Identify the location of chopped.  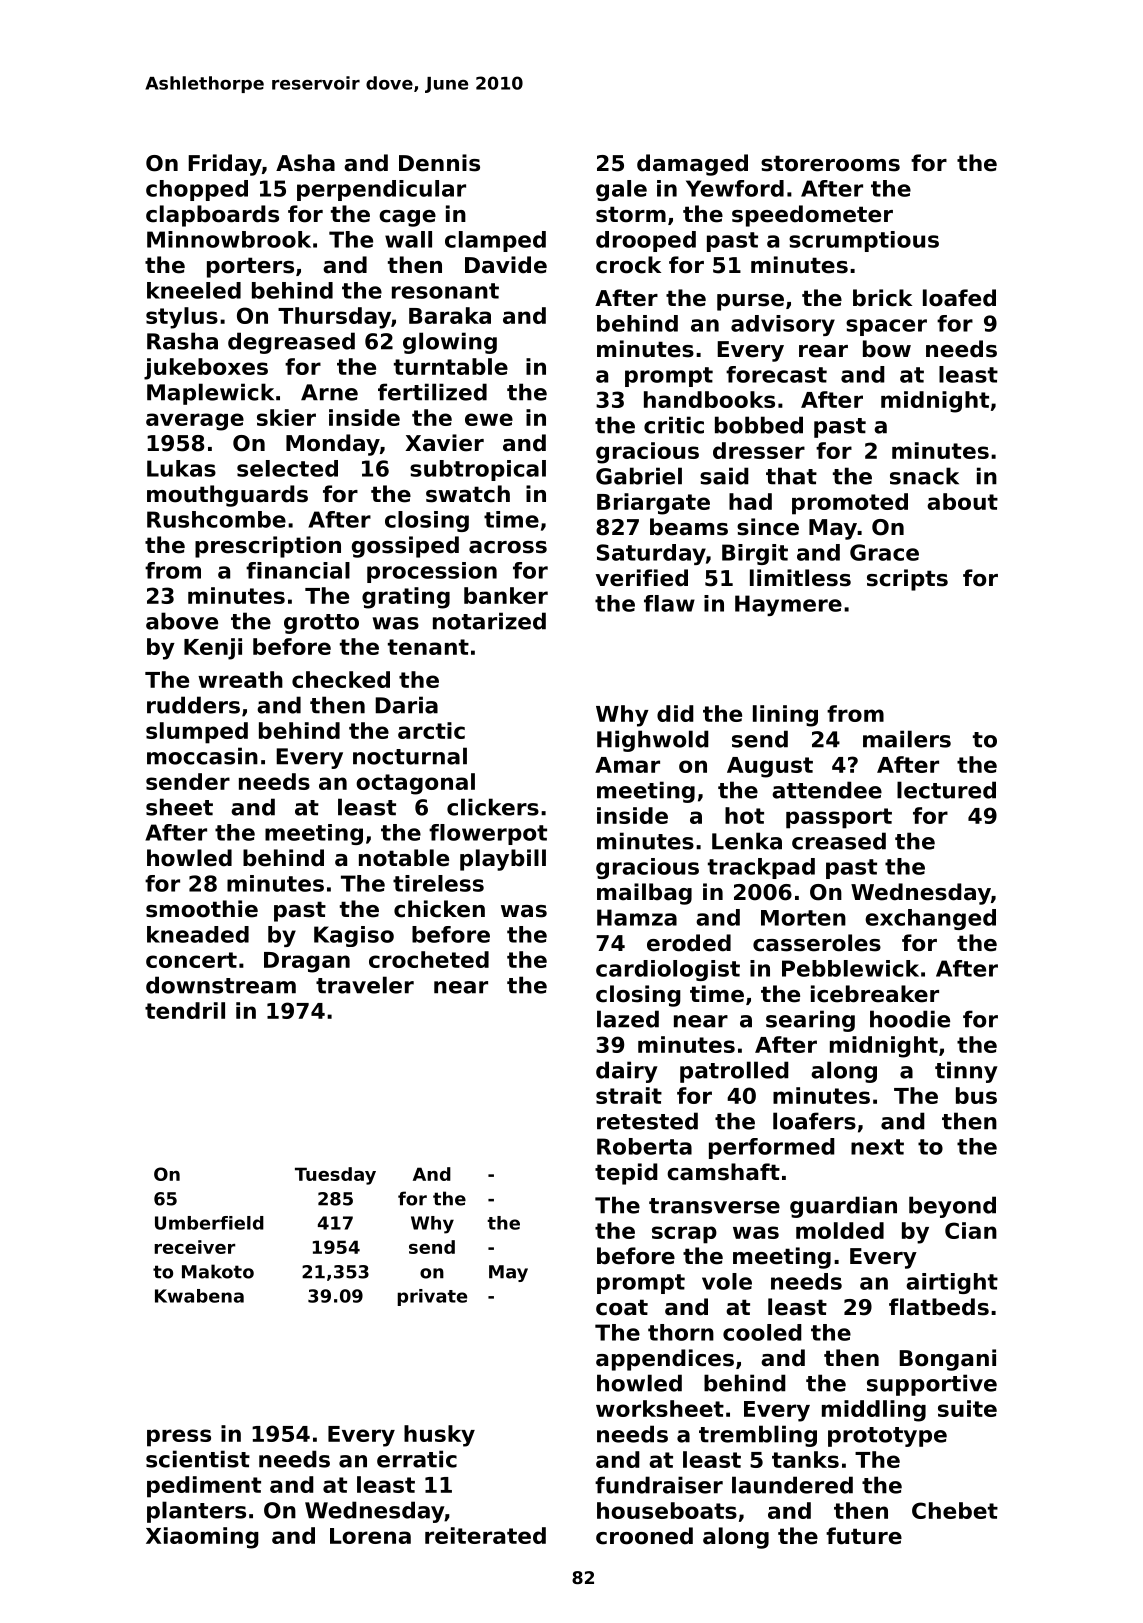
(197, 190).
